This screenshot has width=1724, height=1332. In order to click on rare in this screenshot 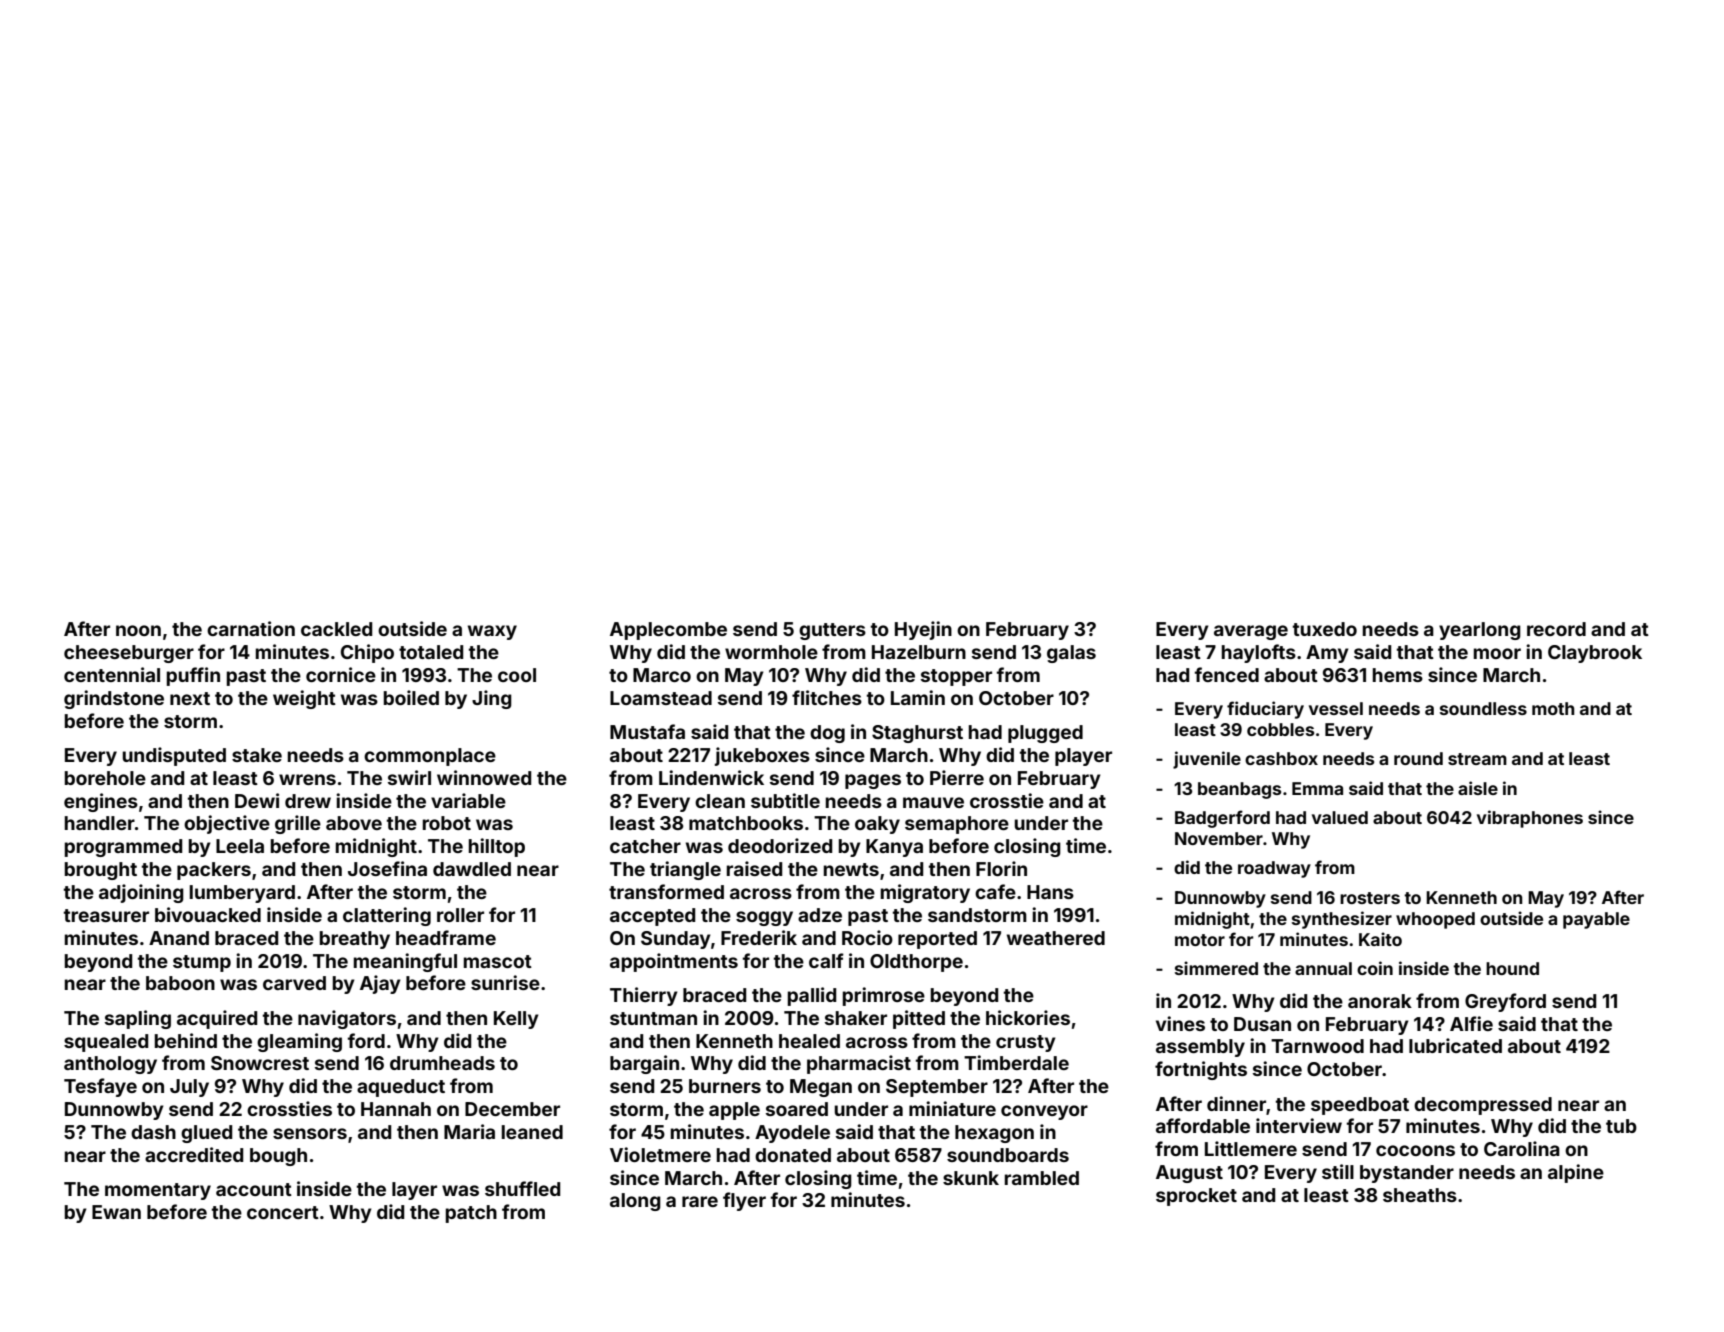, I will do `click(700, 1201)`.
